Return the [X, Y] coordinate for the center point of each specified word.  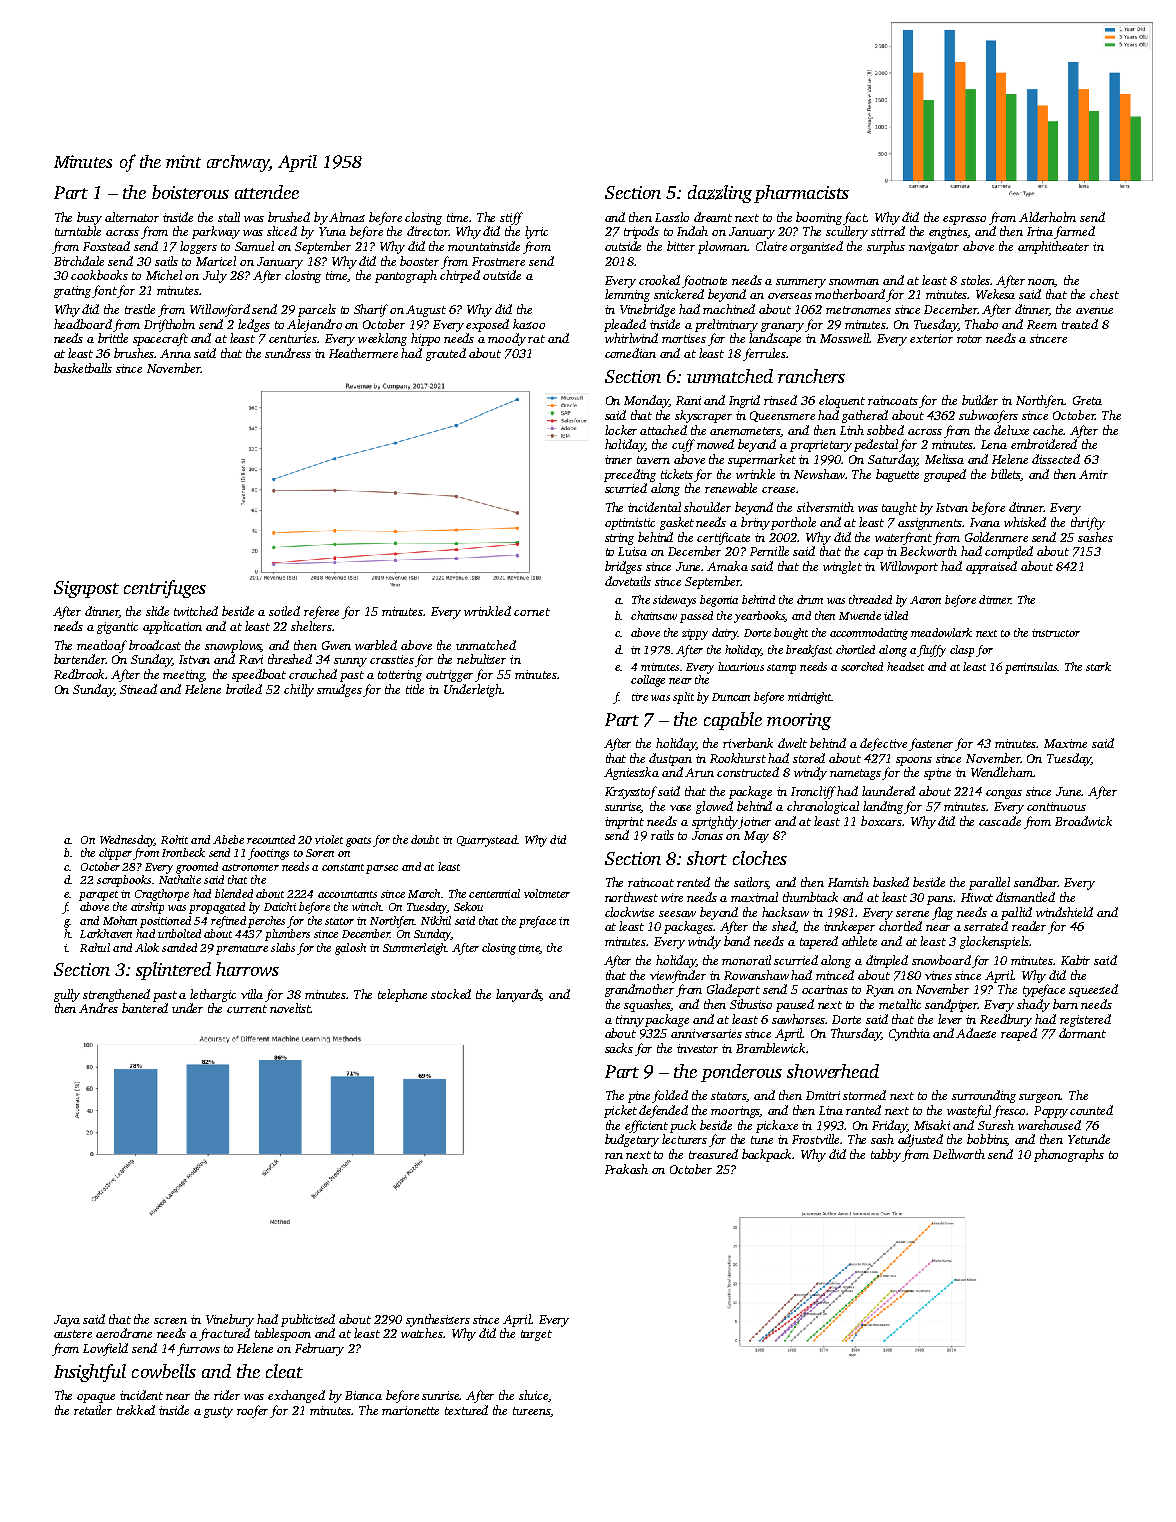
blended [234, 893]
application [172, 627]
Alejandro [314, 325]
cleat [284, 1371]
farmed [1074, 232]
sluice [533, 1395]
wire [672, 897]
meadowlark [941, 632]
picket [620, 1111]
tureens [532, 1412]
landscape [775, 339]
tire [640, 697]
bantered [145, 1008]
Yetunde [1089, 1139]
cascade [1000, 821]
